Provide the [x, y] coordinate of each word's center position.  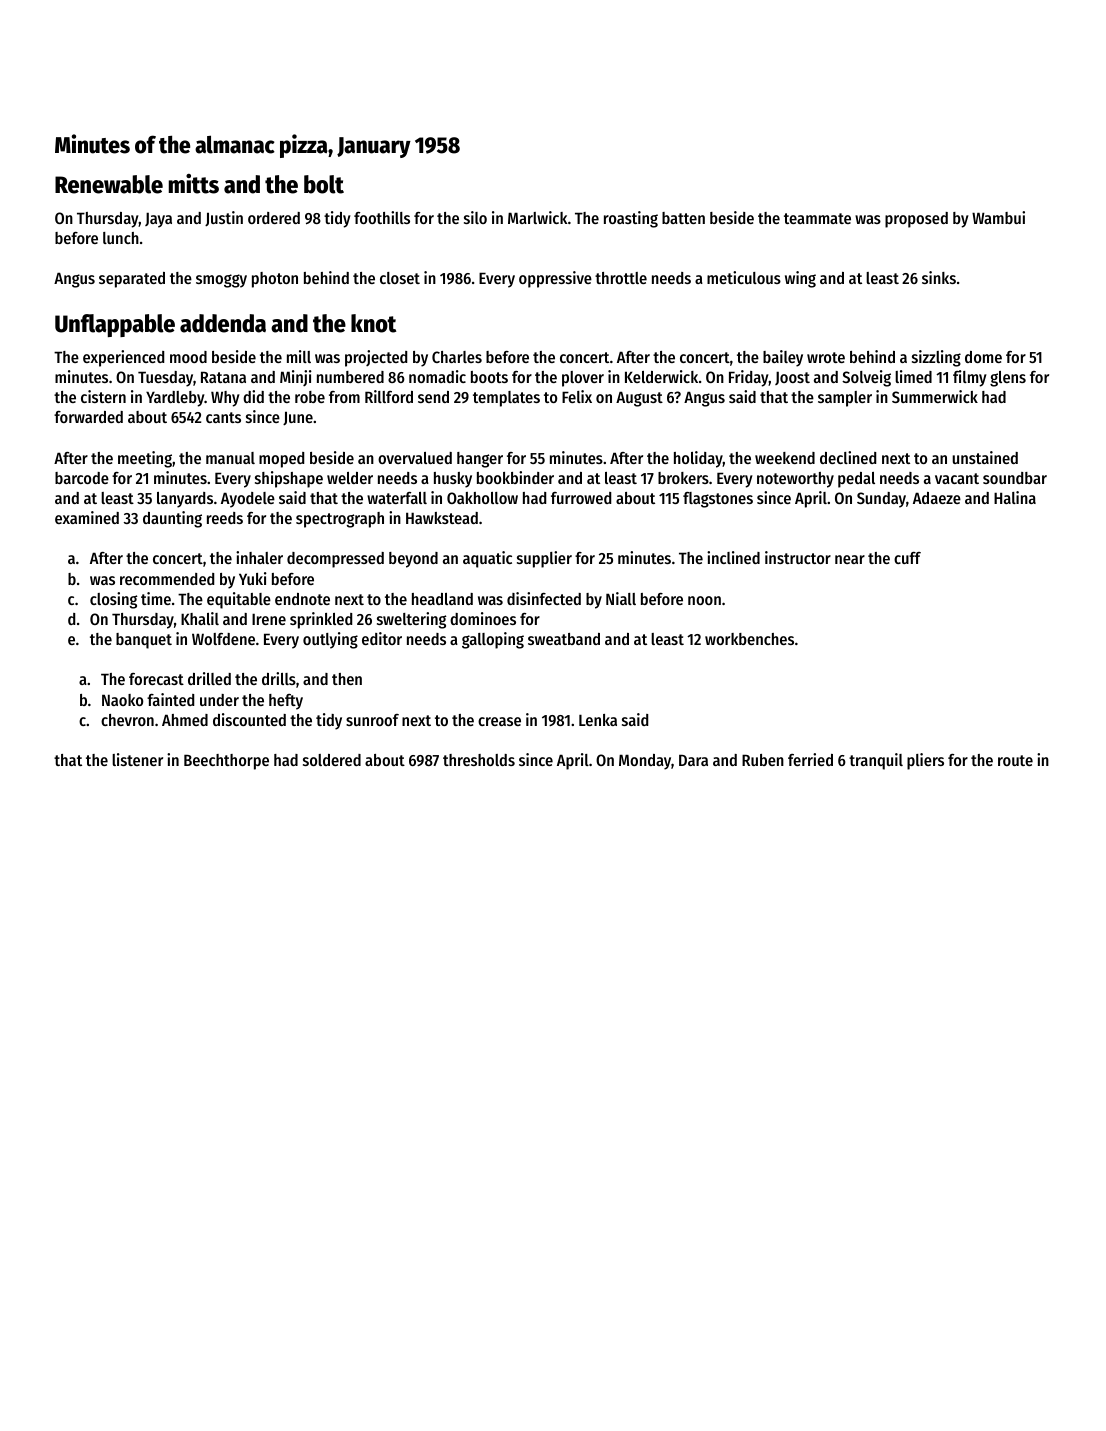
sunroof [372, 720]
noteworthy [795, 480]
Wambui [998, 217]
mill [299, 356]
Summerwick [935, 396]
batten [683, 218]
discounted [249, 719]
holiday [698, 459]
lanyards [185, 500]
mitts [194, 184]
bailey [783, 358]
